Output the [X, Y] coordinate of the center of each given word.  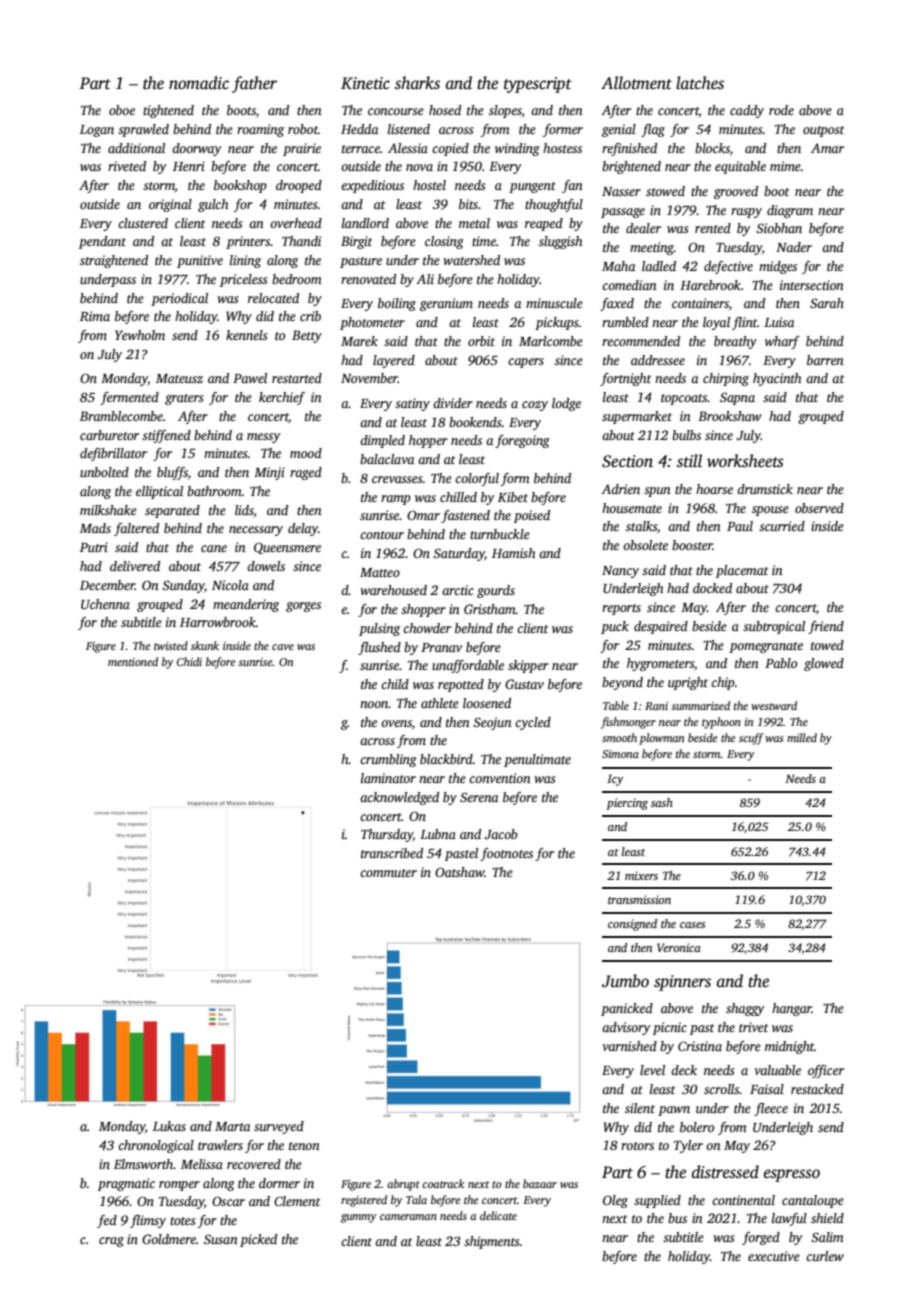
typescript [538, 85]
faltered [136, 529]
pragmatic [126, 1184]
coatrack [443, 1183]
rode [781, 110]
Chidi [189, 661]
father [254, 84]
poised [532, 516]
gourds [496, 591]
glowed [824, 664]
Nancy [620, 572]
